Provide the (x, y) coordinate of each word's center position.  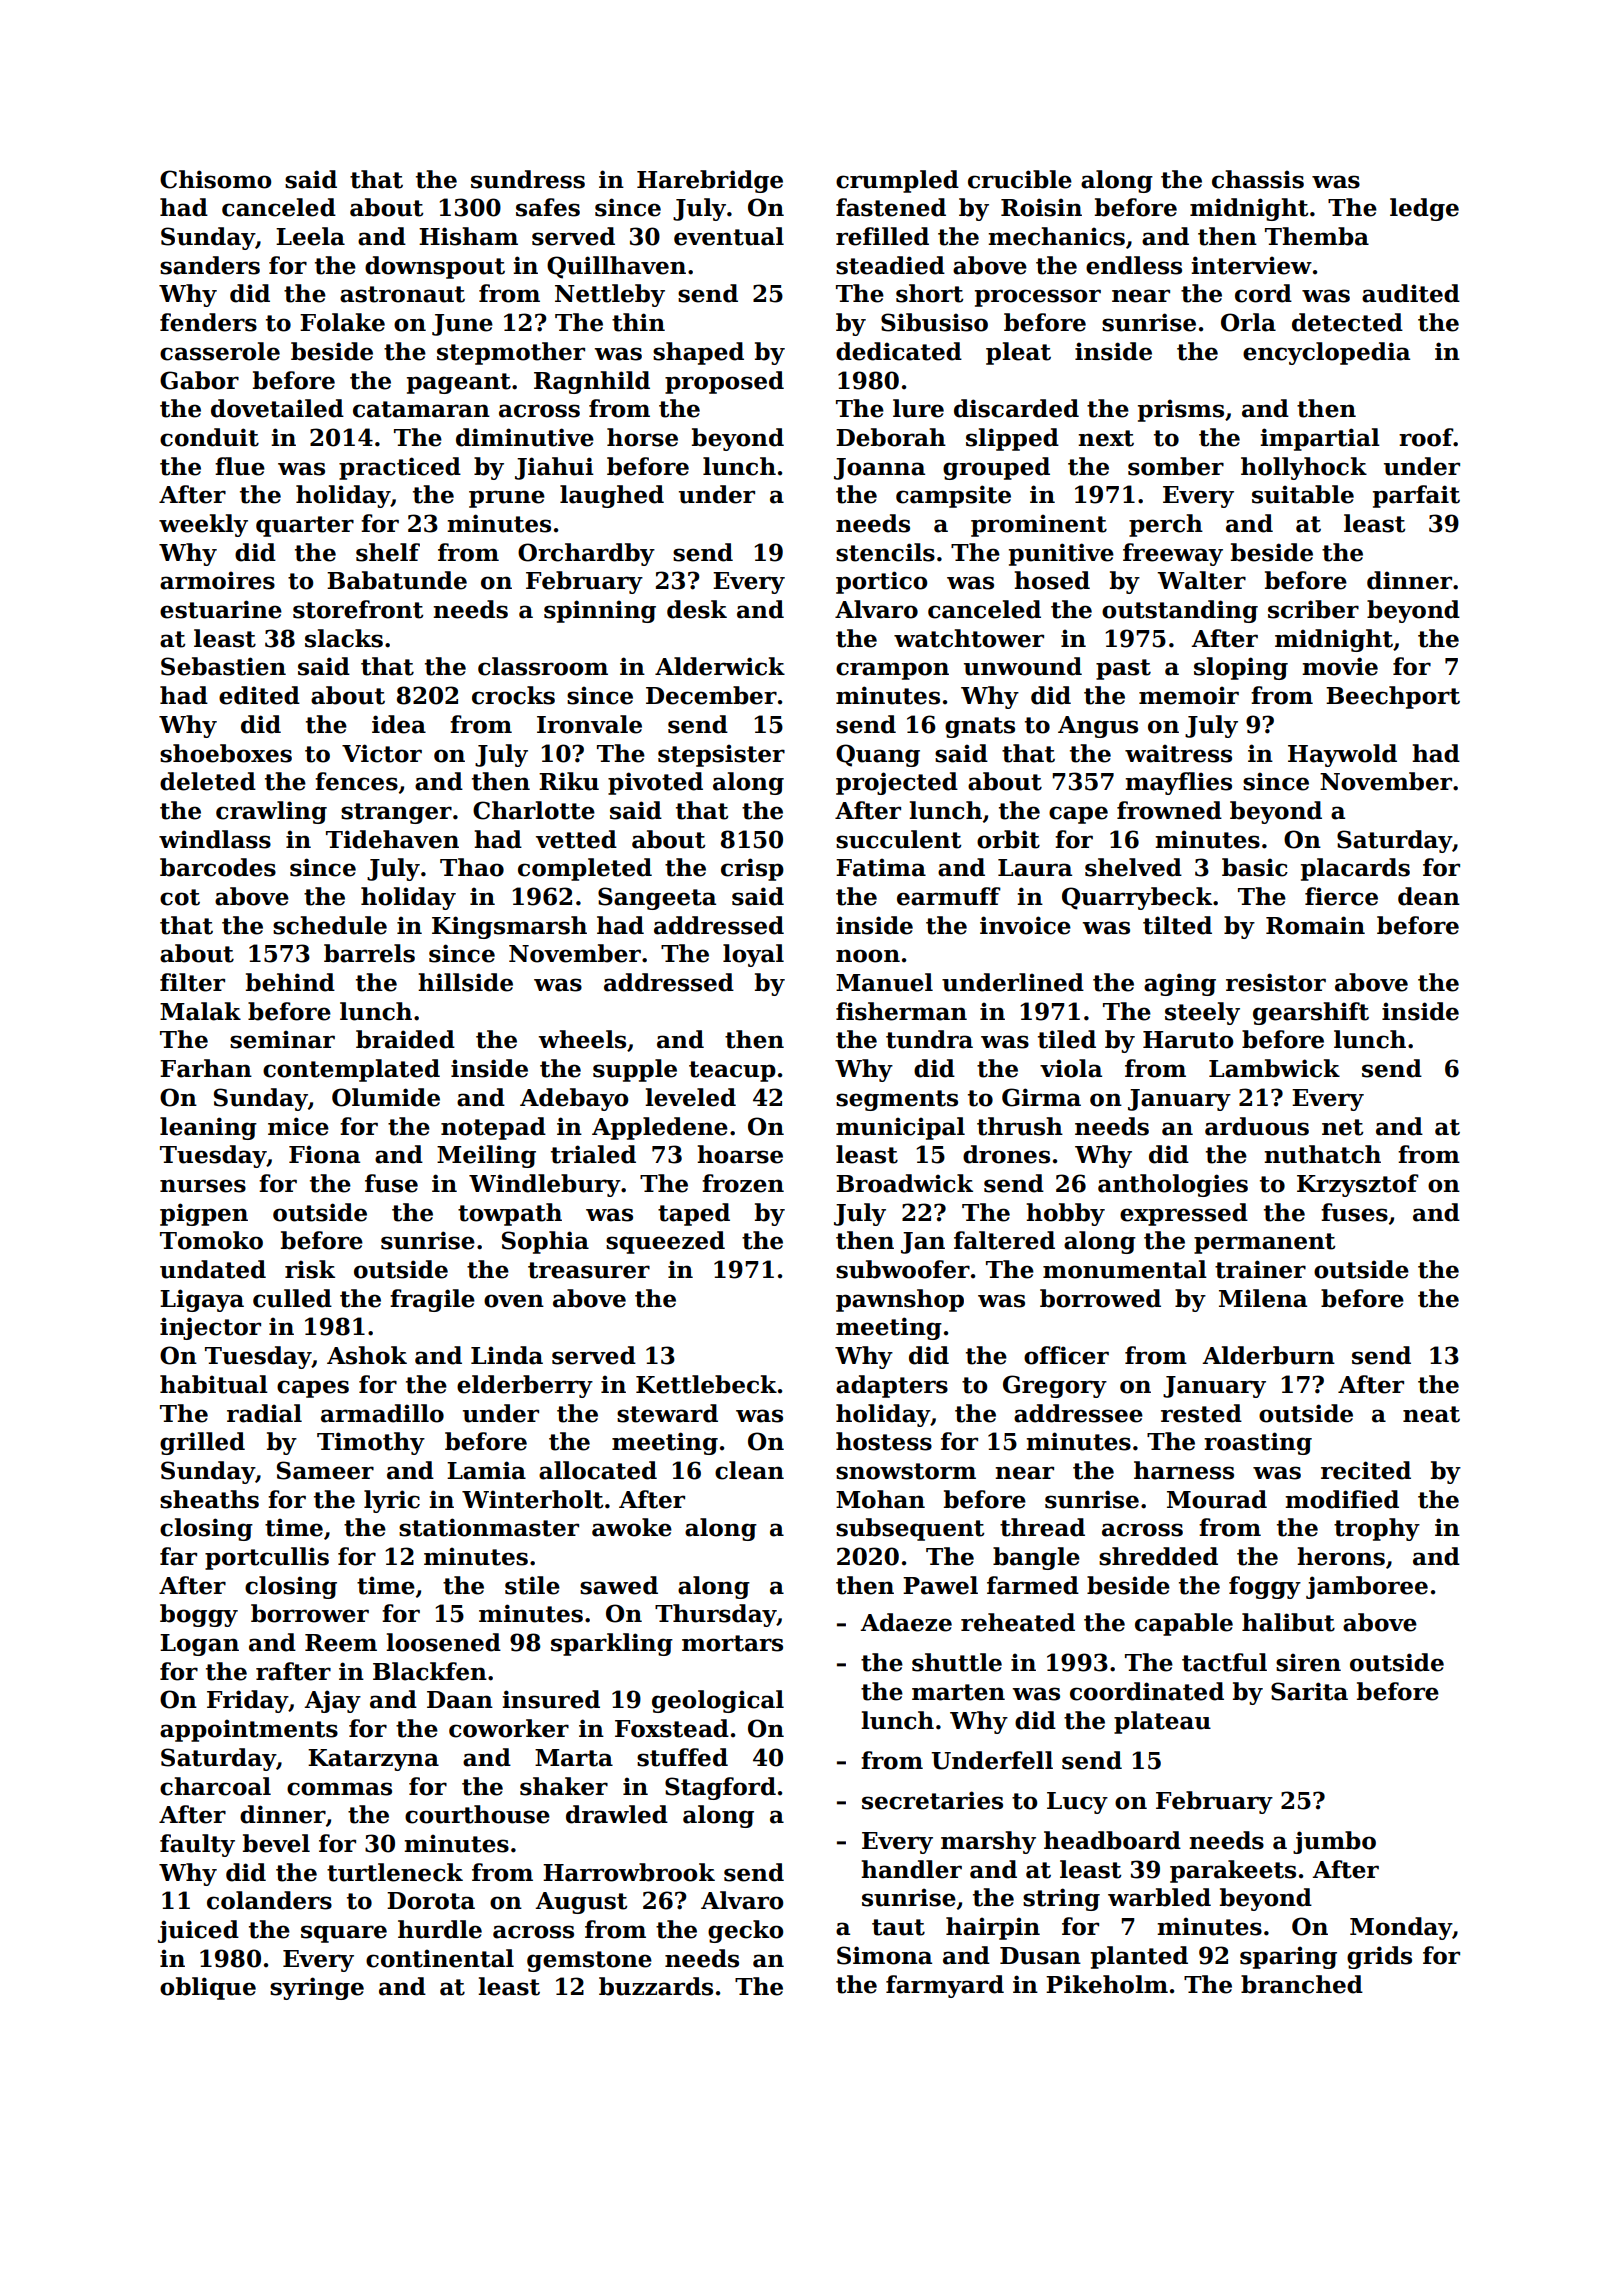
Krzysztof (1358, 1185)
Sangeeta (657, 898)
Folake (342, 322)
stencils (885, 552)
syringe (317, 1988)
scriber (1313, 609)
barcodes (218, 867)
